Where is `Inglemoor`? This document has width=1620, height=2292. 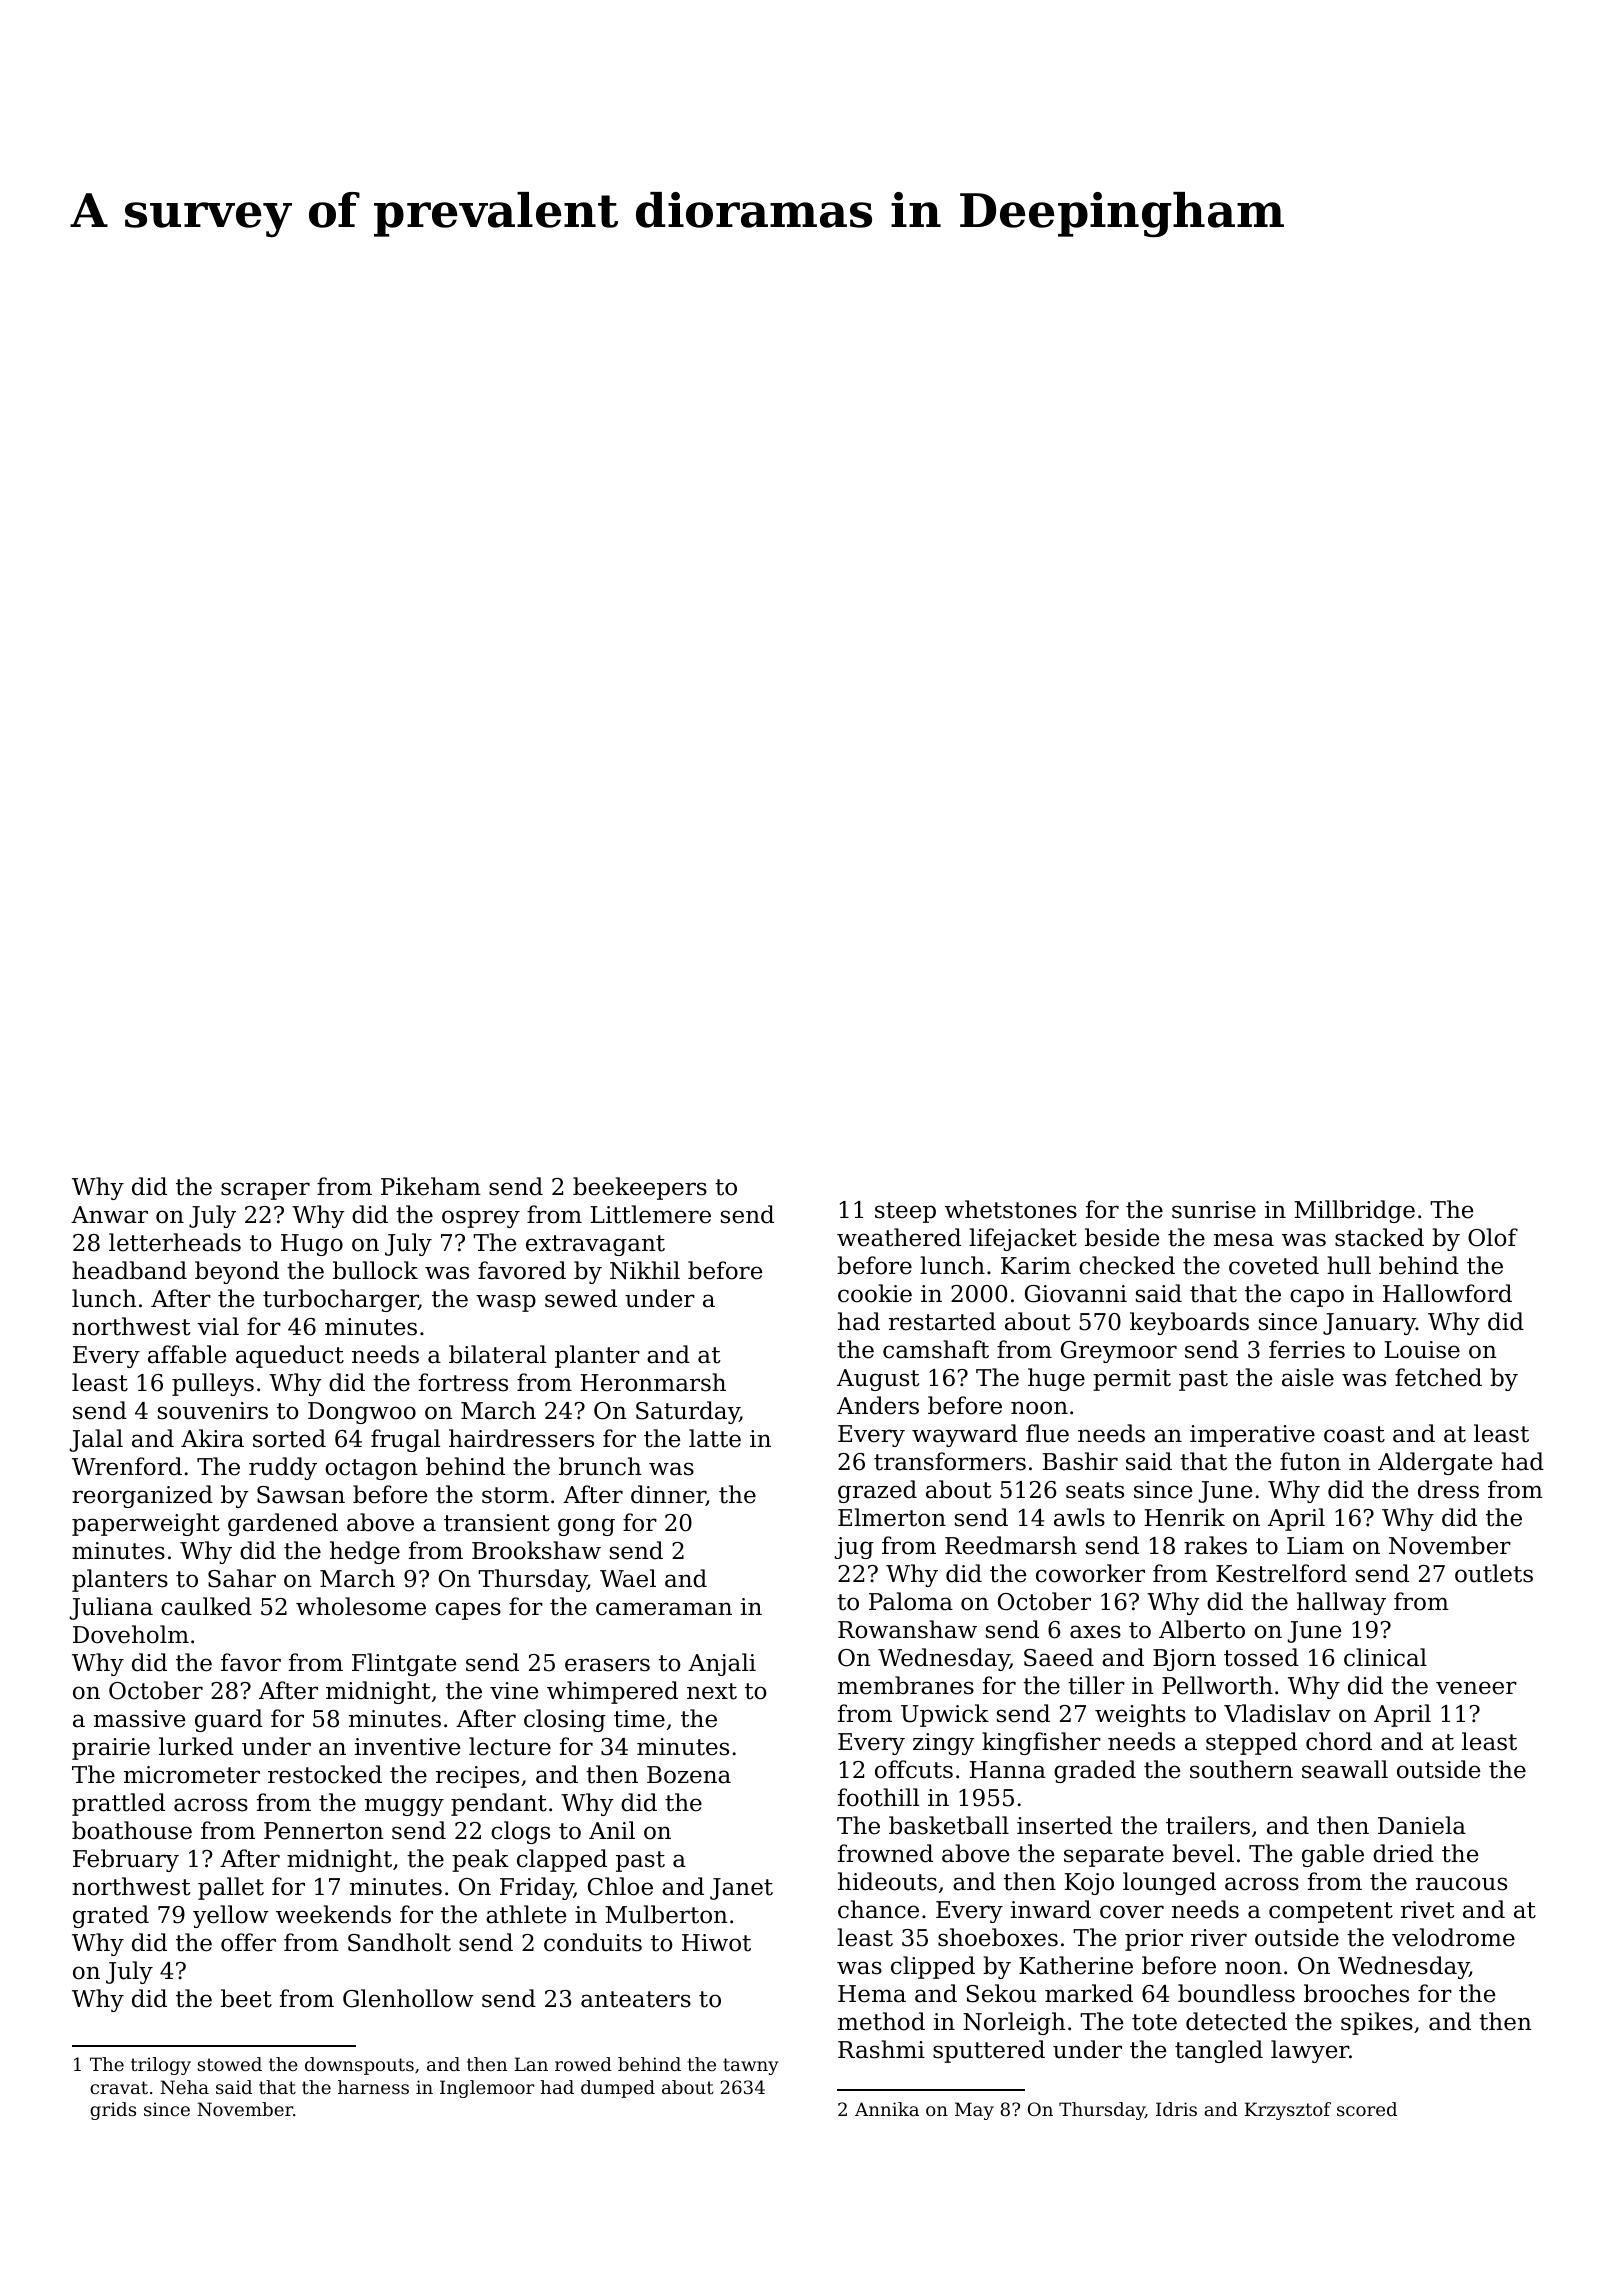 Inglemoor is located at coordinates (487, 2089).
